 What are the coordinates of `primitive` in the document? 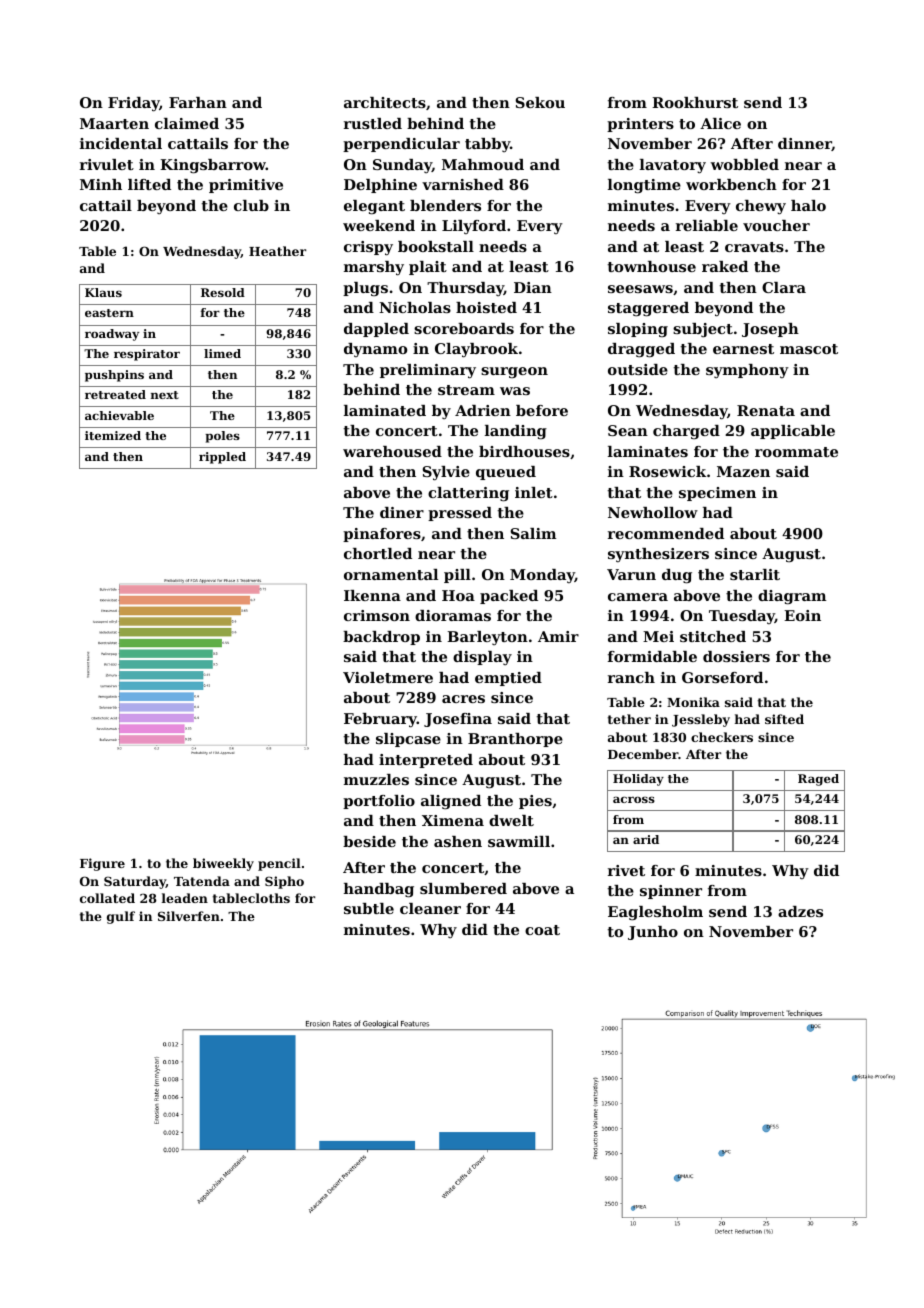 It's located at (246, 186).
